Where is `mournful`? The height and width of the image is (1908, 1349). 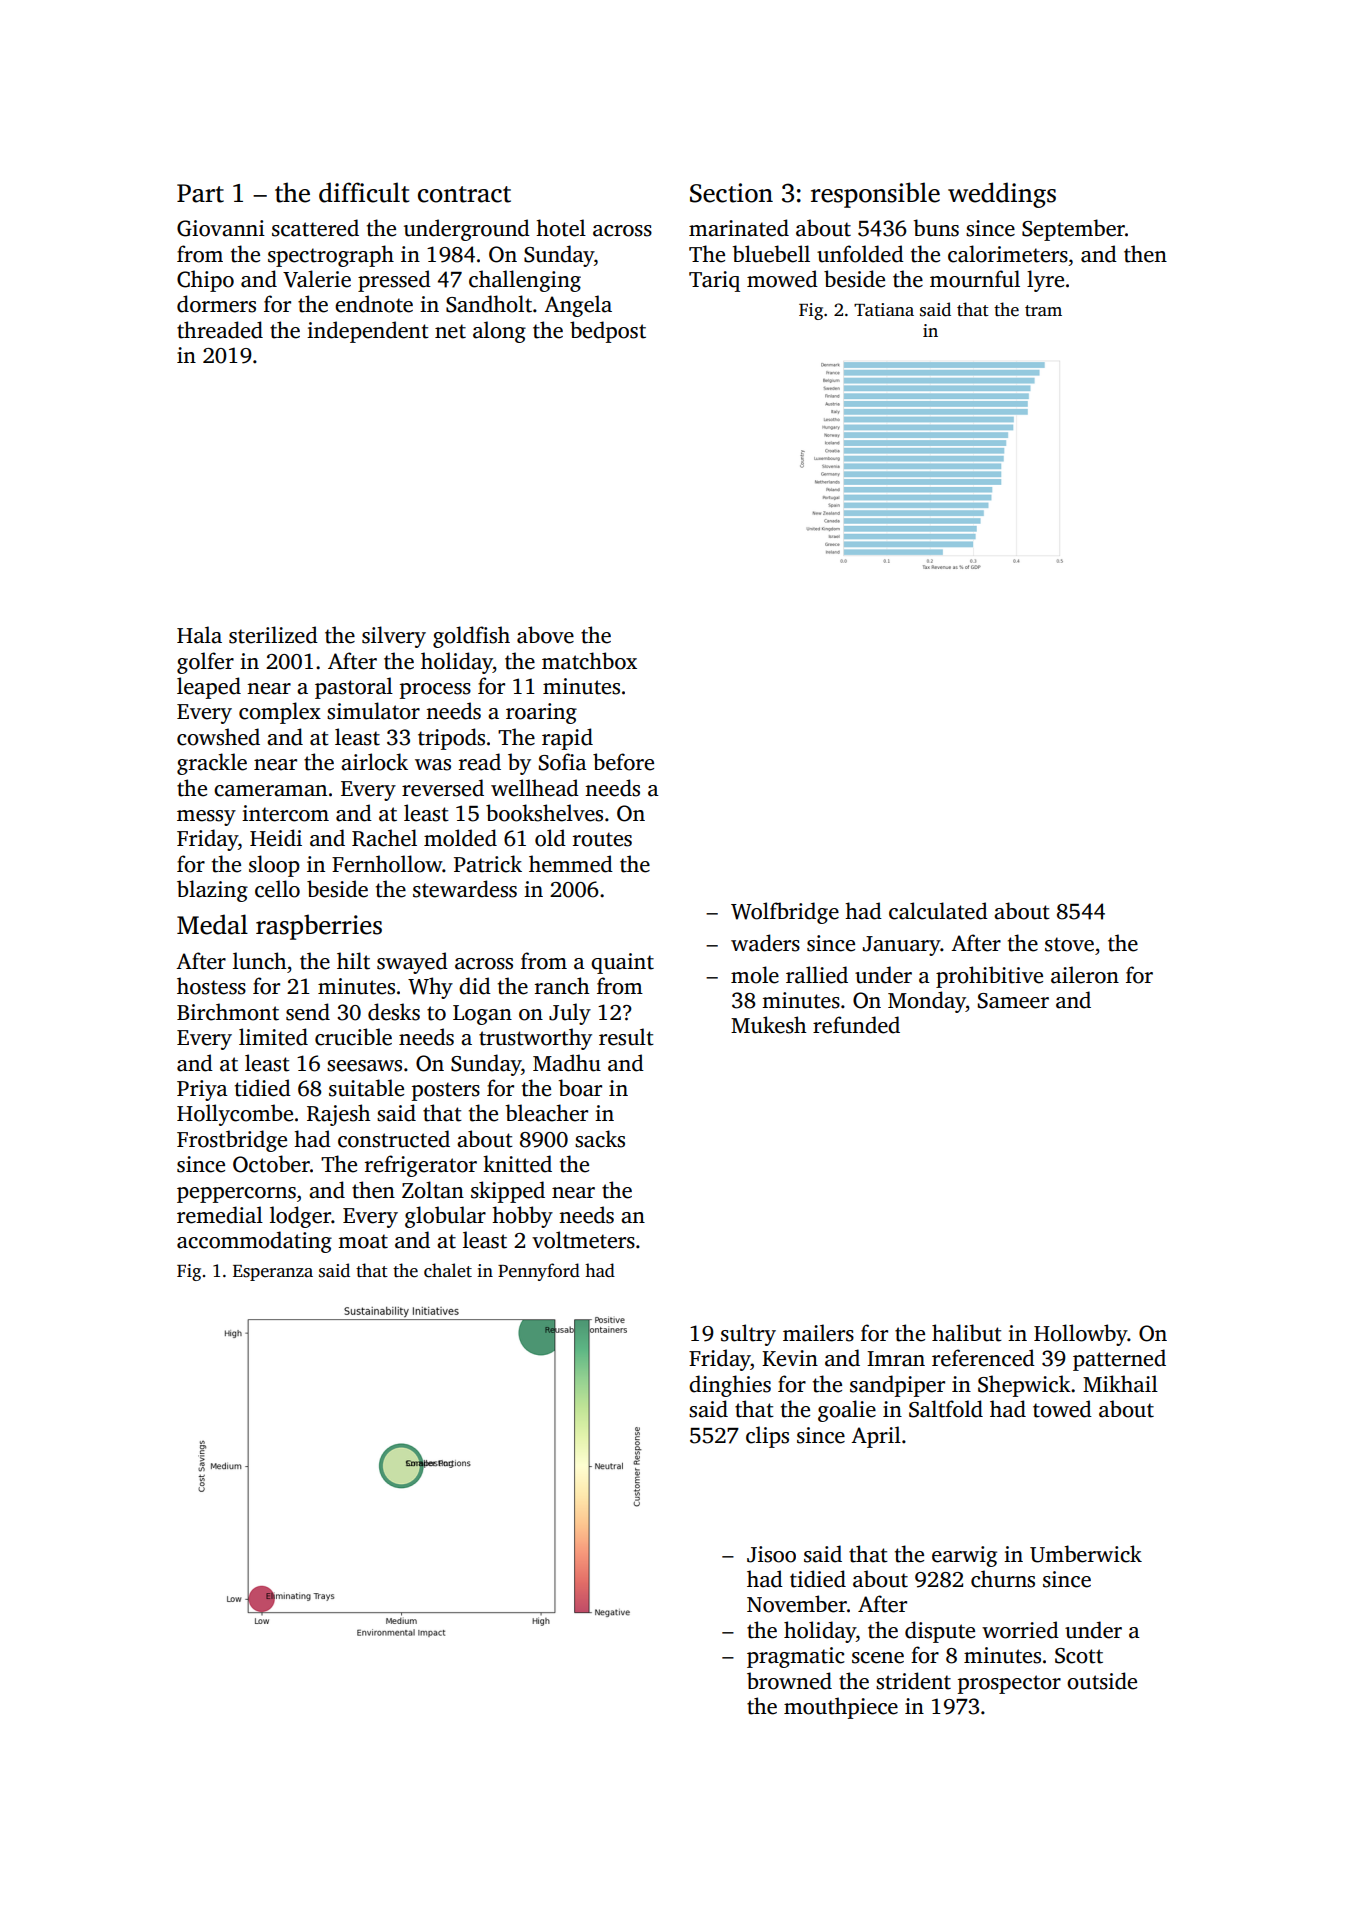 mournful is located at coordinates (975, 279).
